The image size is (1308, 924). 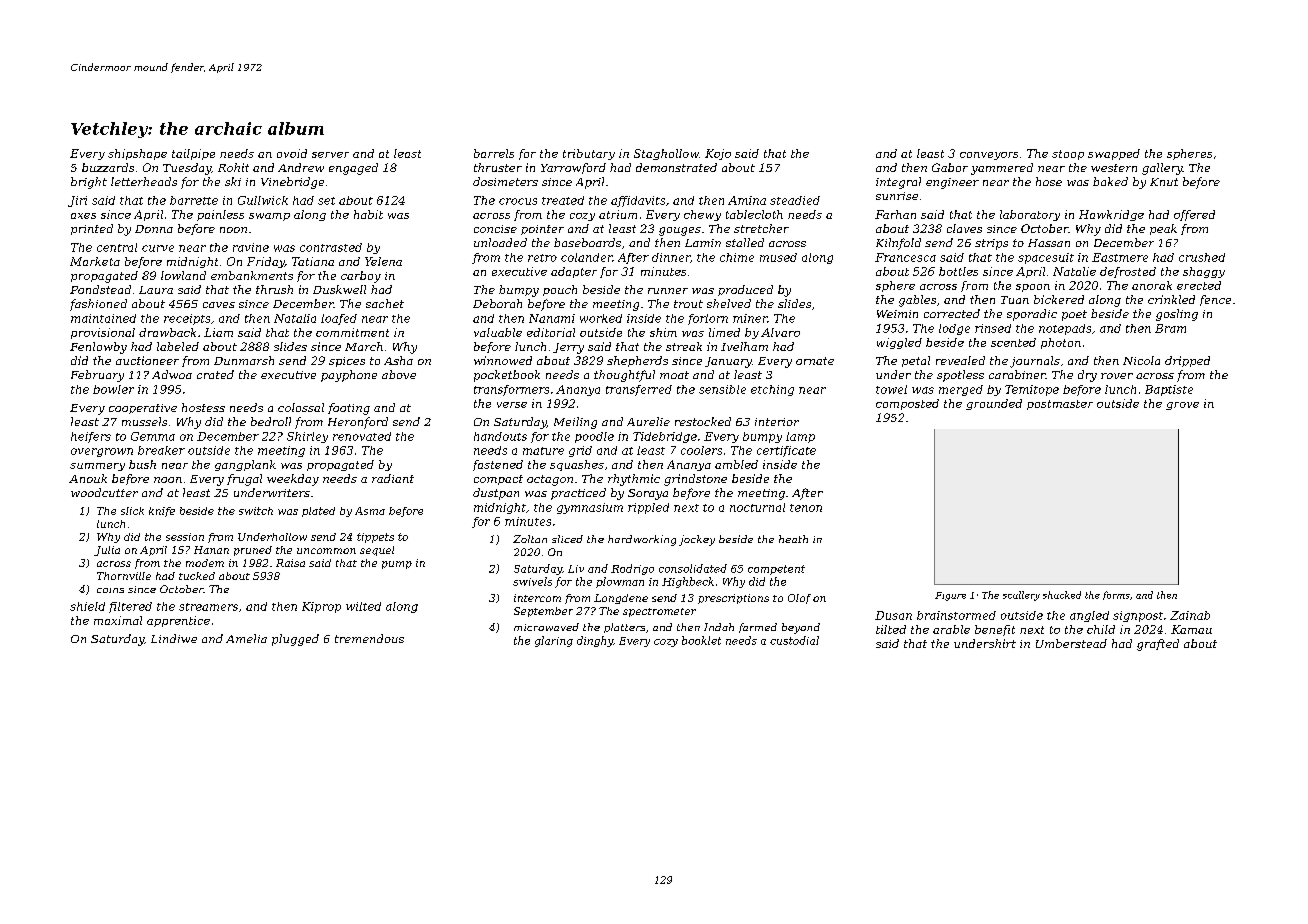 What do you see at coordinates (624, 376) in the page?
I see `thoughtful` at bounding box center [624, 376].
